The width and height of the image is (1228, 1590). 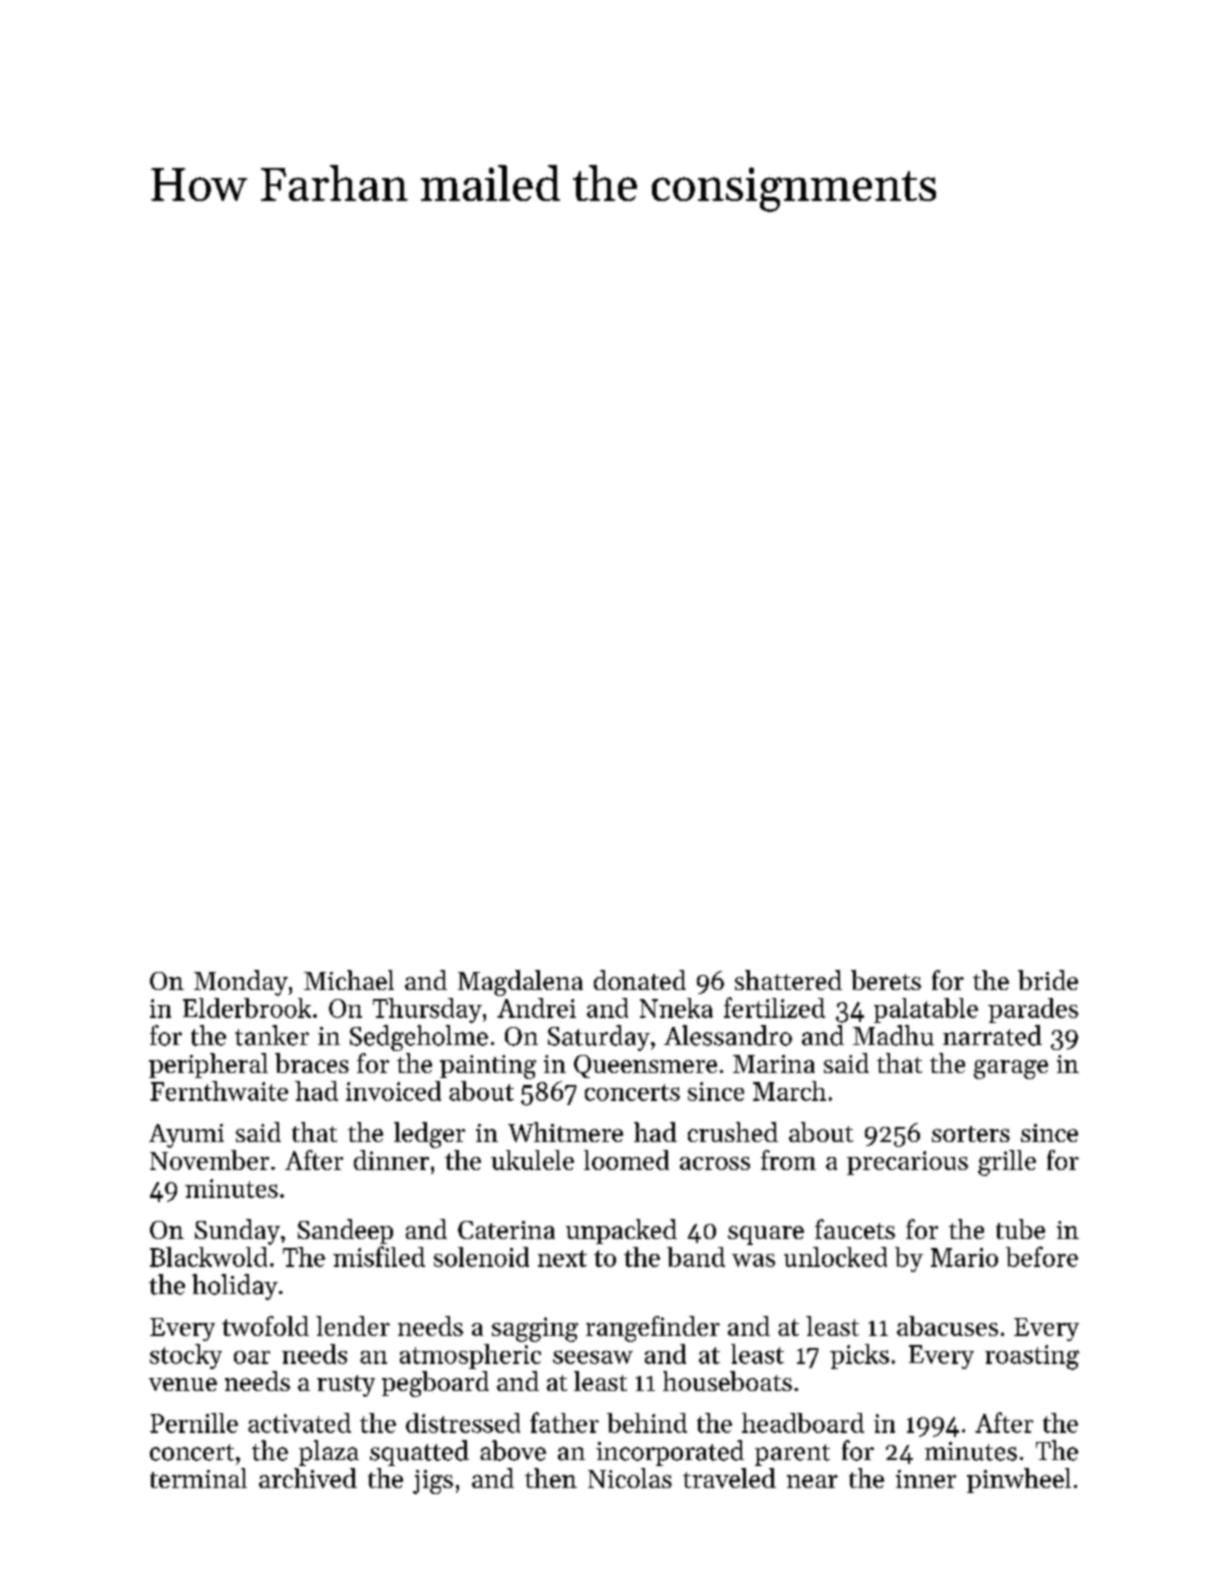 I want to click on holiday, so click(x=235, y=1287).
